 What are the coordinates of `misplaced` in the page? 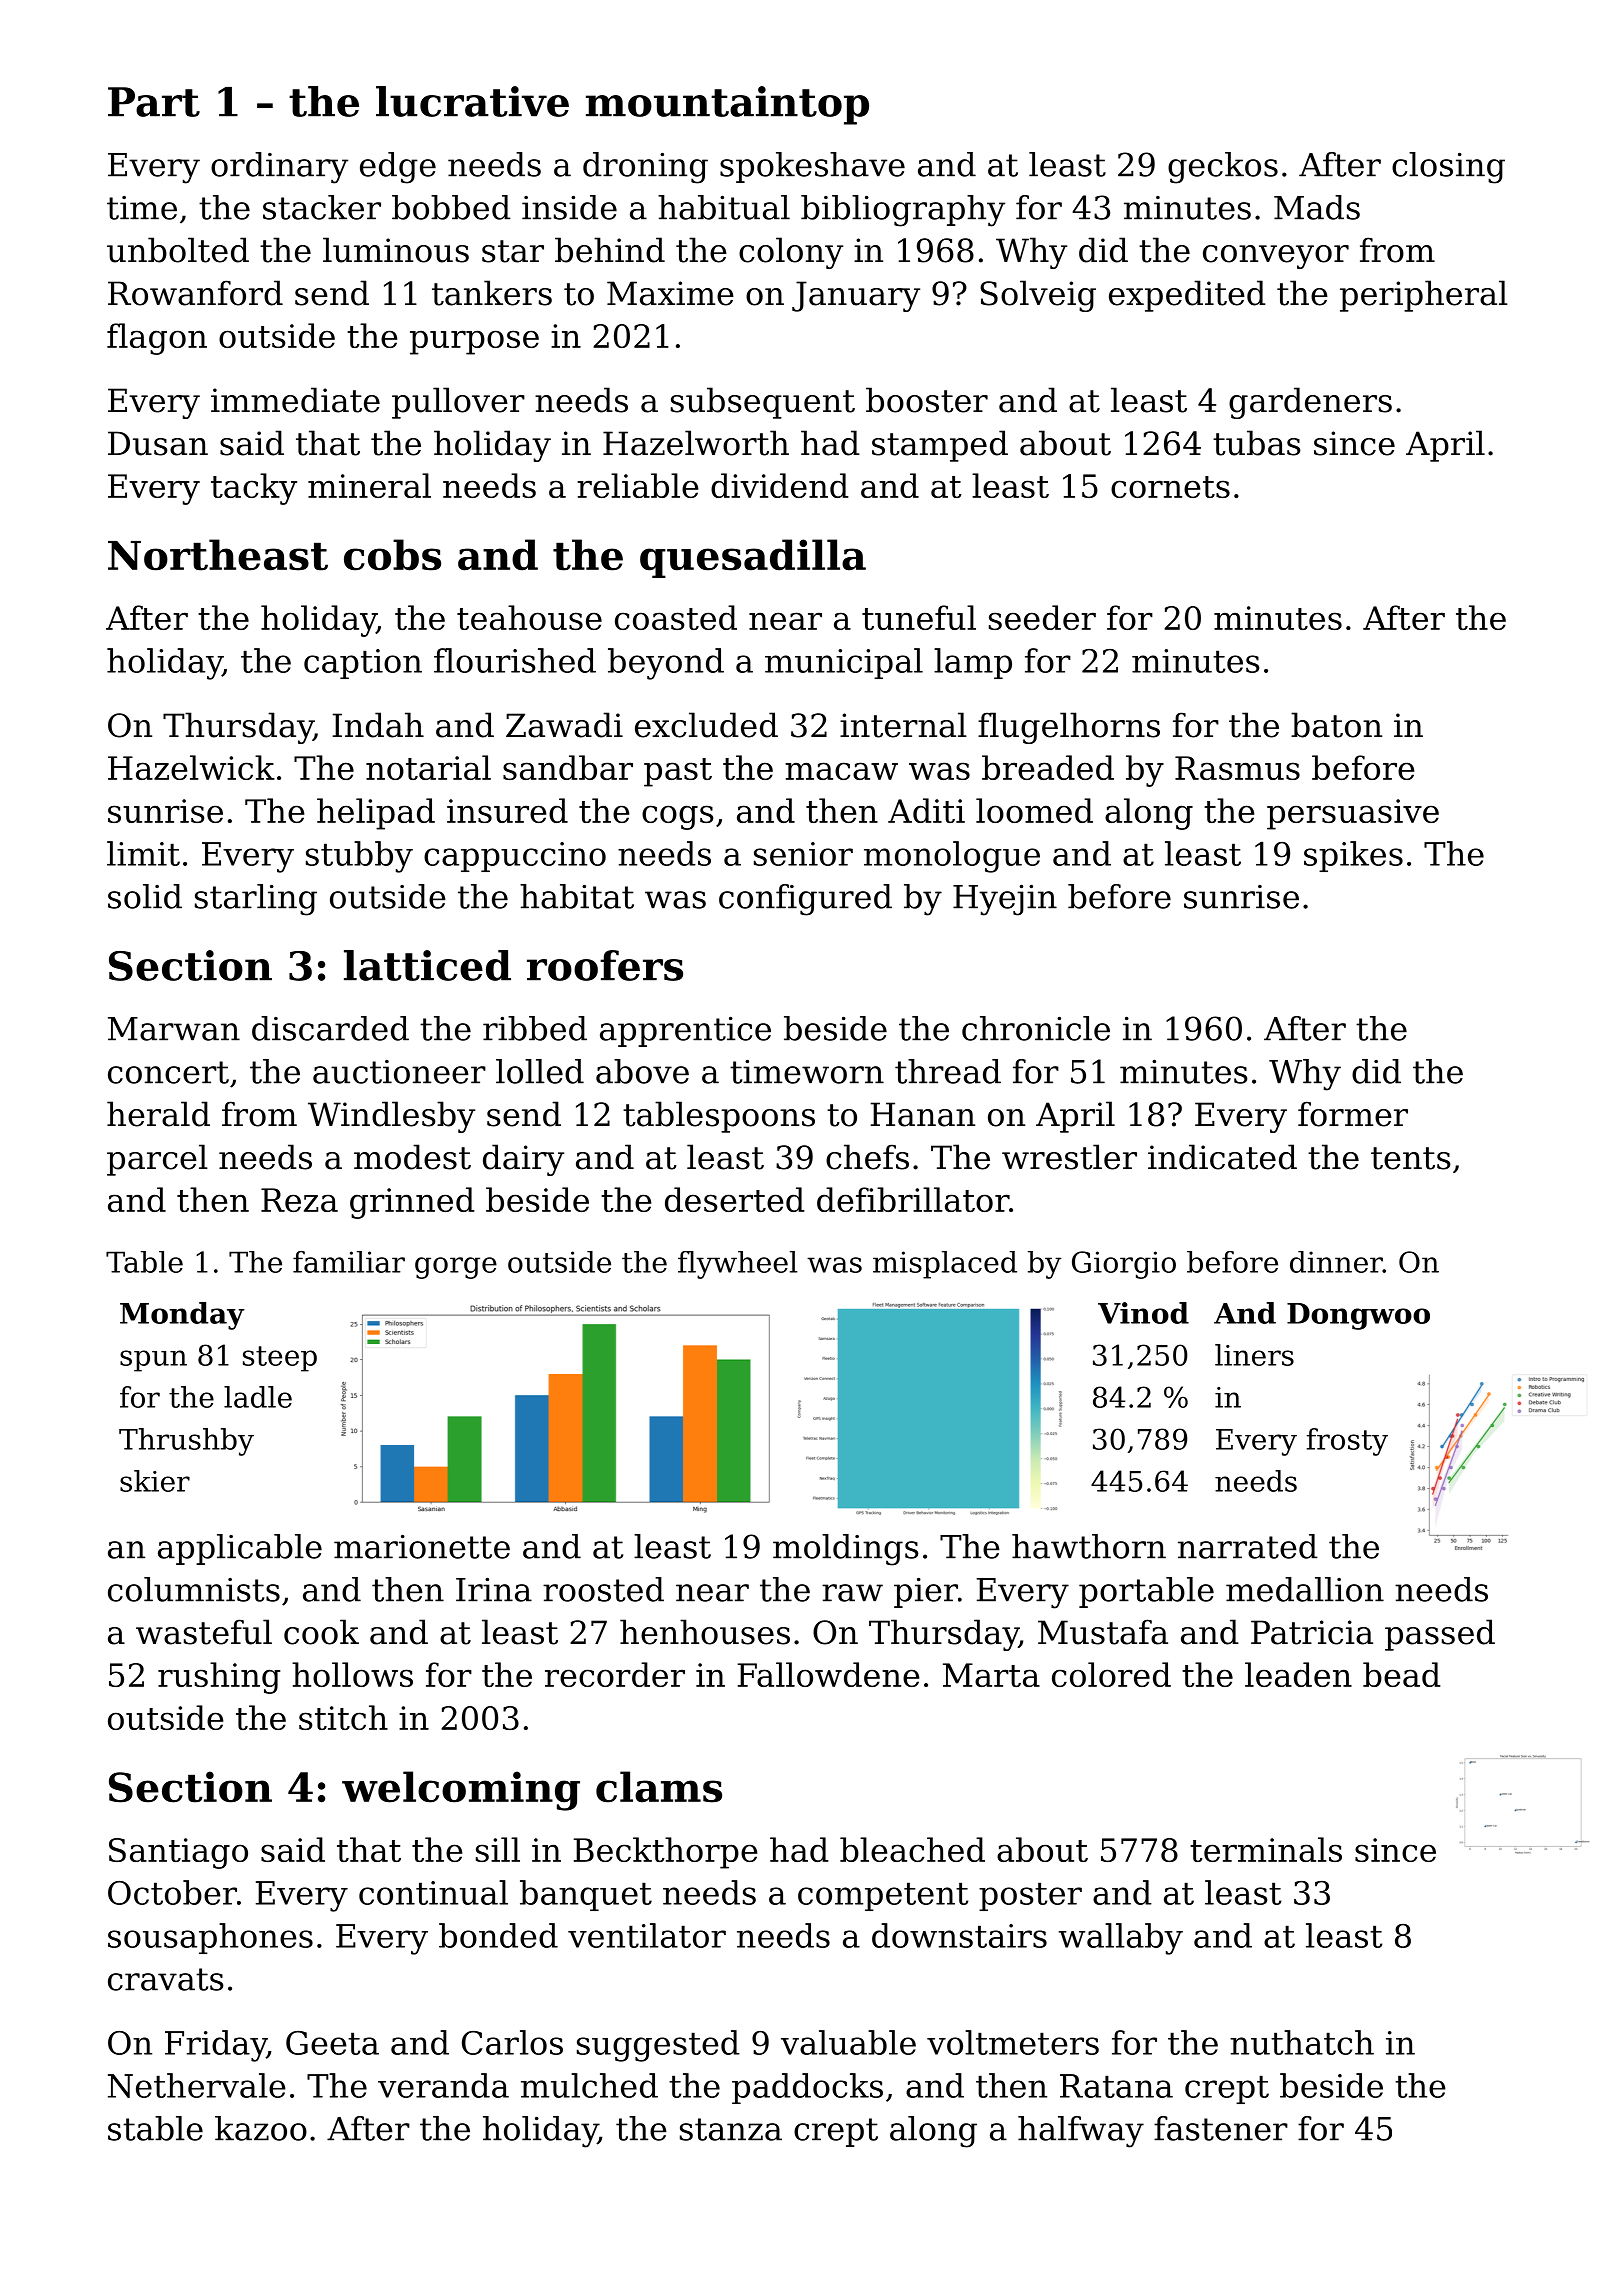 It's located at (945, 1265).
